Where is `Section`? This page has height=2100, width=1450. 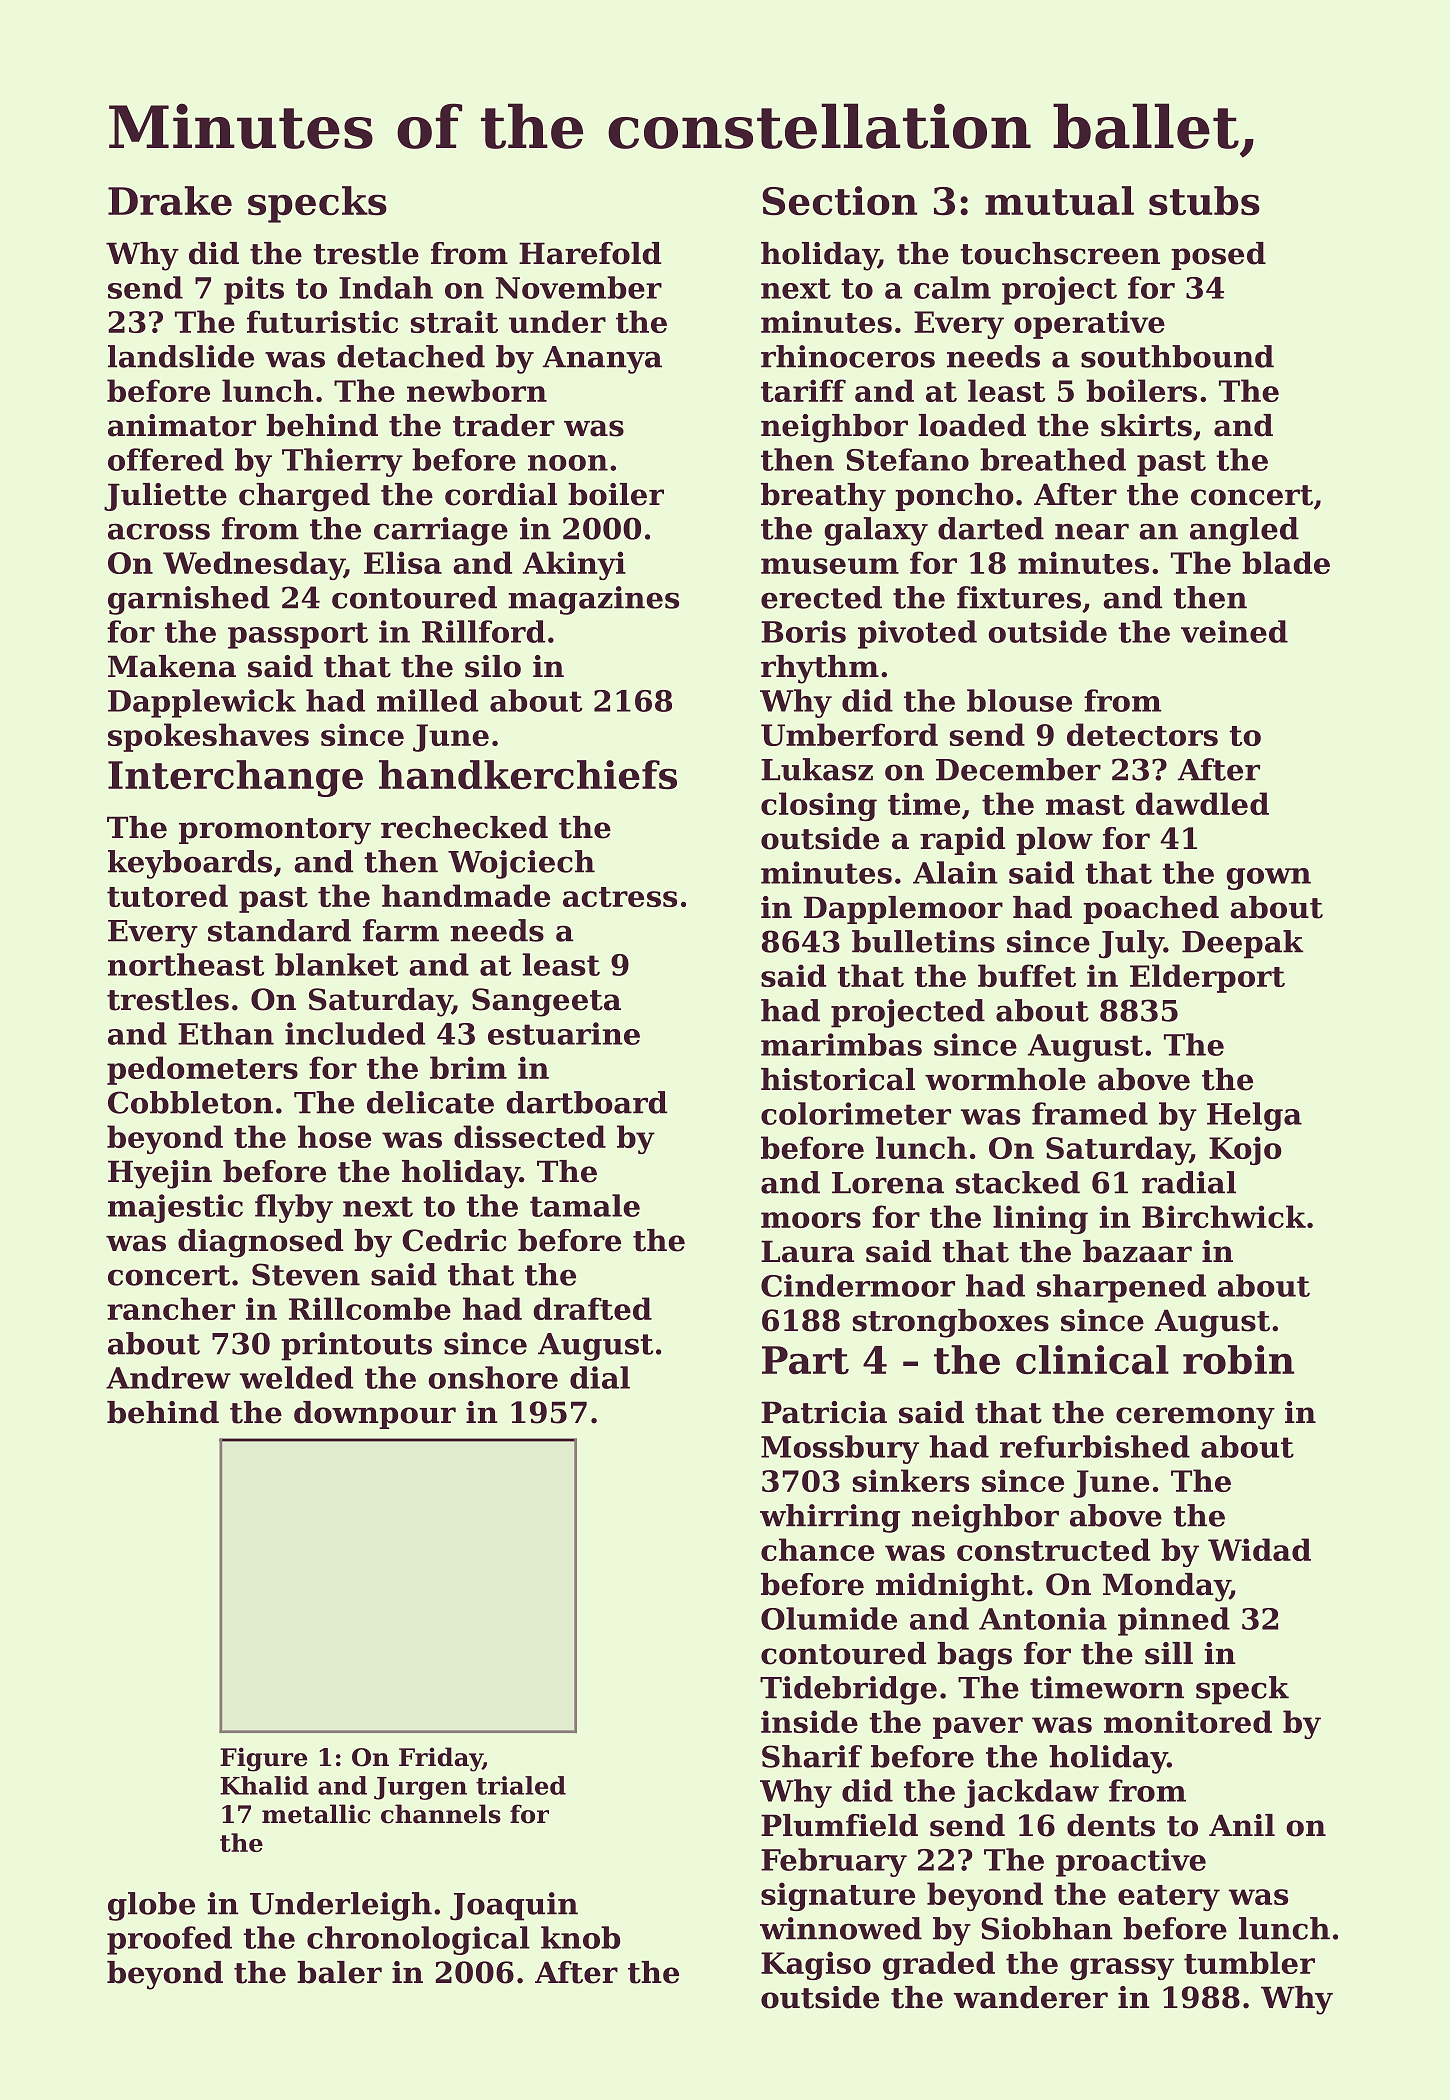
Section is located at coordinates (840, 201).
